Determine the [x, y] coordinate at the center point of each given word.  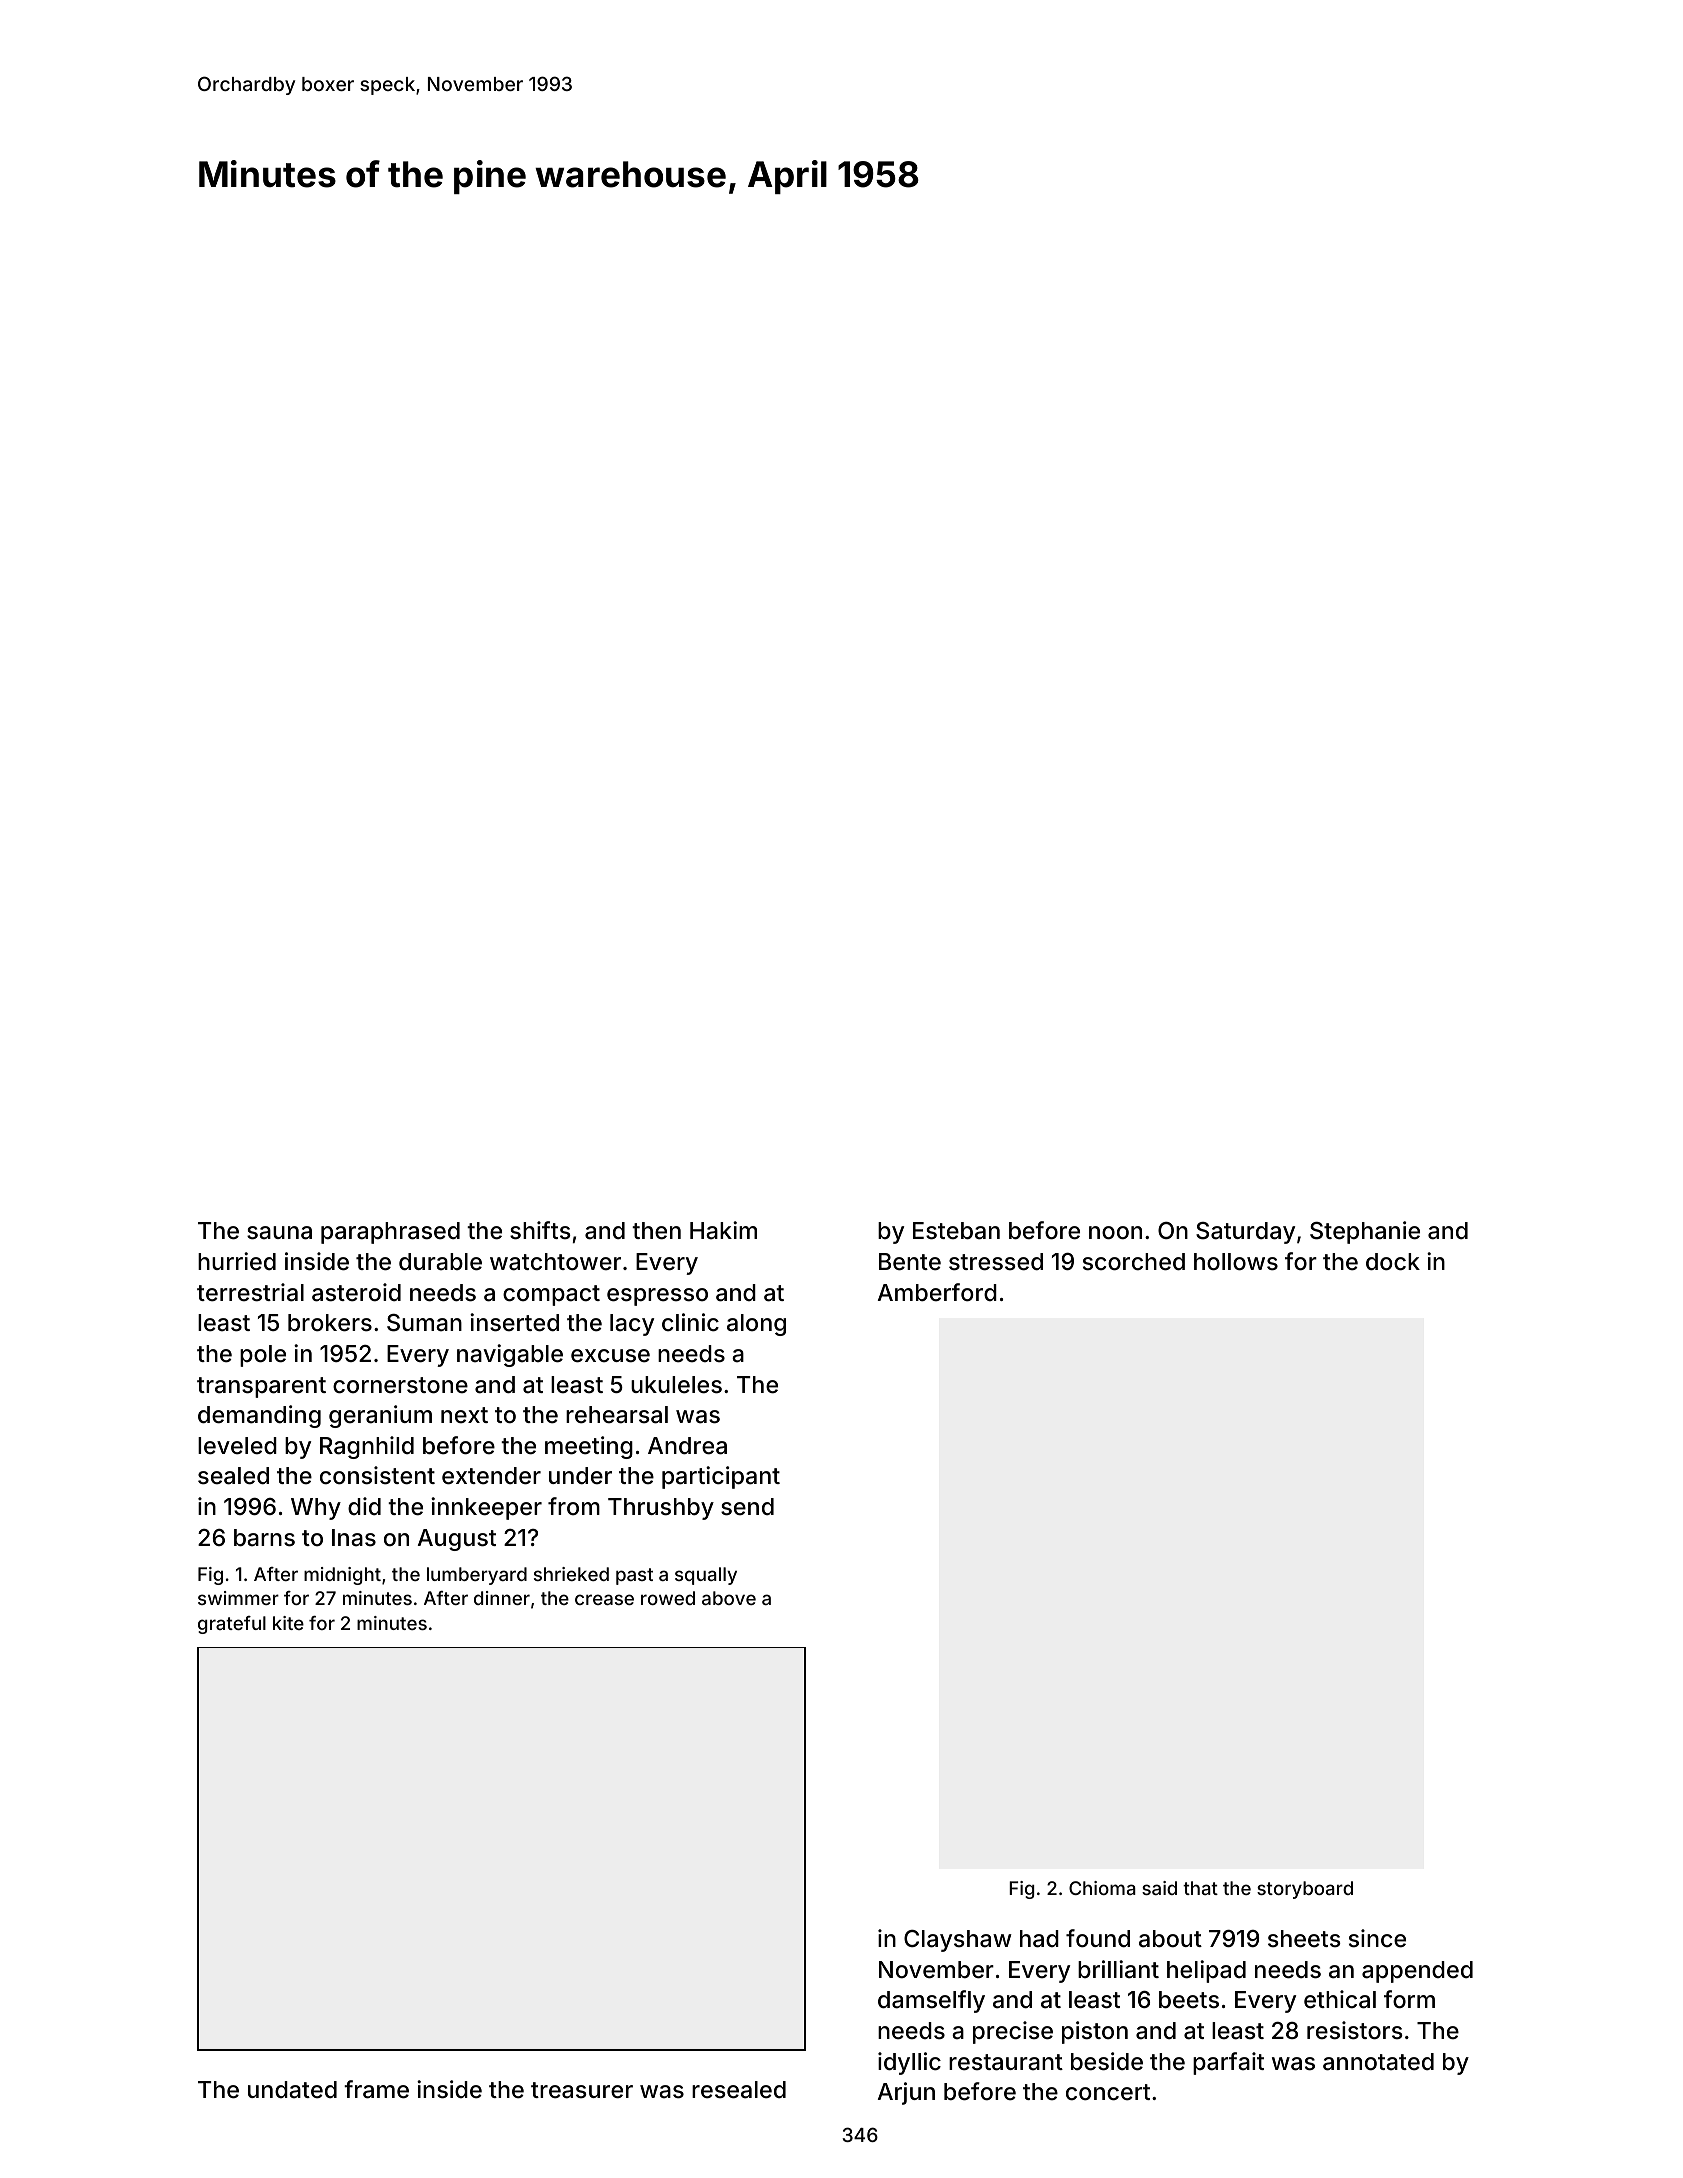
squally [706, 1576]
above [729, 1598]
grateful [232, 1625]
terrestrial [250, 1292]
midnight [342, 1576]
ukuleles [676, 1385]
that [1200, 1888]
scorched [1134, 1262]
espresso [657, 1297]
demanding [259, 1416]
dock [1393, 1262]
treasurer [582, 2090]
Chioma [1102, 1888]
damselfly [931, 2001]
